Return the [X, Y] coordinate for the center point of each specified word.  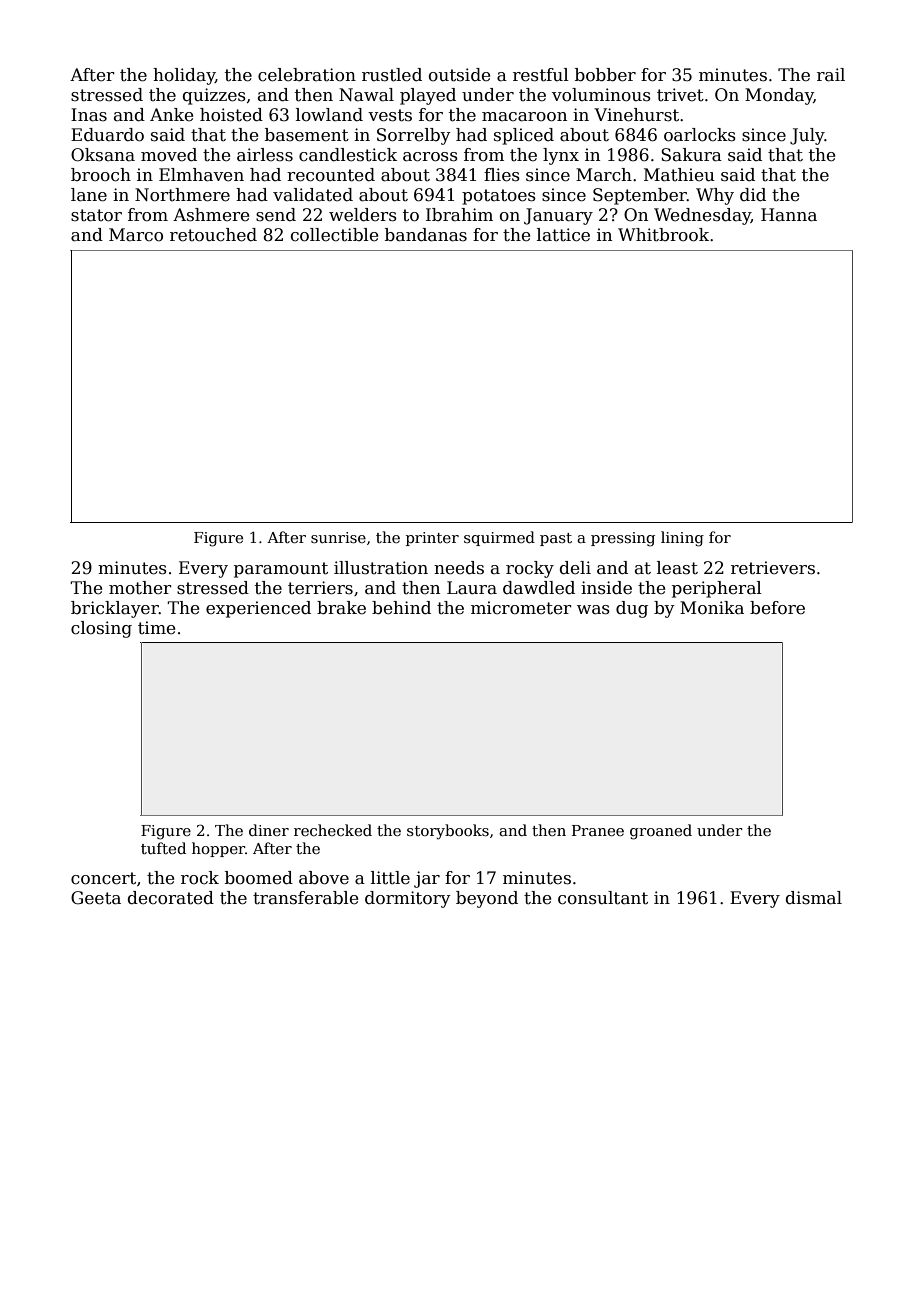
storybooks [448, 832]
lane [89, 195]
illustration [381, 568]
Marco [136, 235]
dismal [814, 898]
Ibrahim [459, 215]
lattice [563, 235]
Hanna [789, 215]
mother [140, 588]
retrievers [773, 568]
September [640, 196]
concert [103, 878]
